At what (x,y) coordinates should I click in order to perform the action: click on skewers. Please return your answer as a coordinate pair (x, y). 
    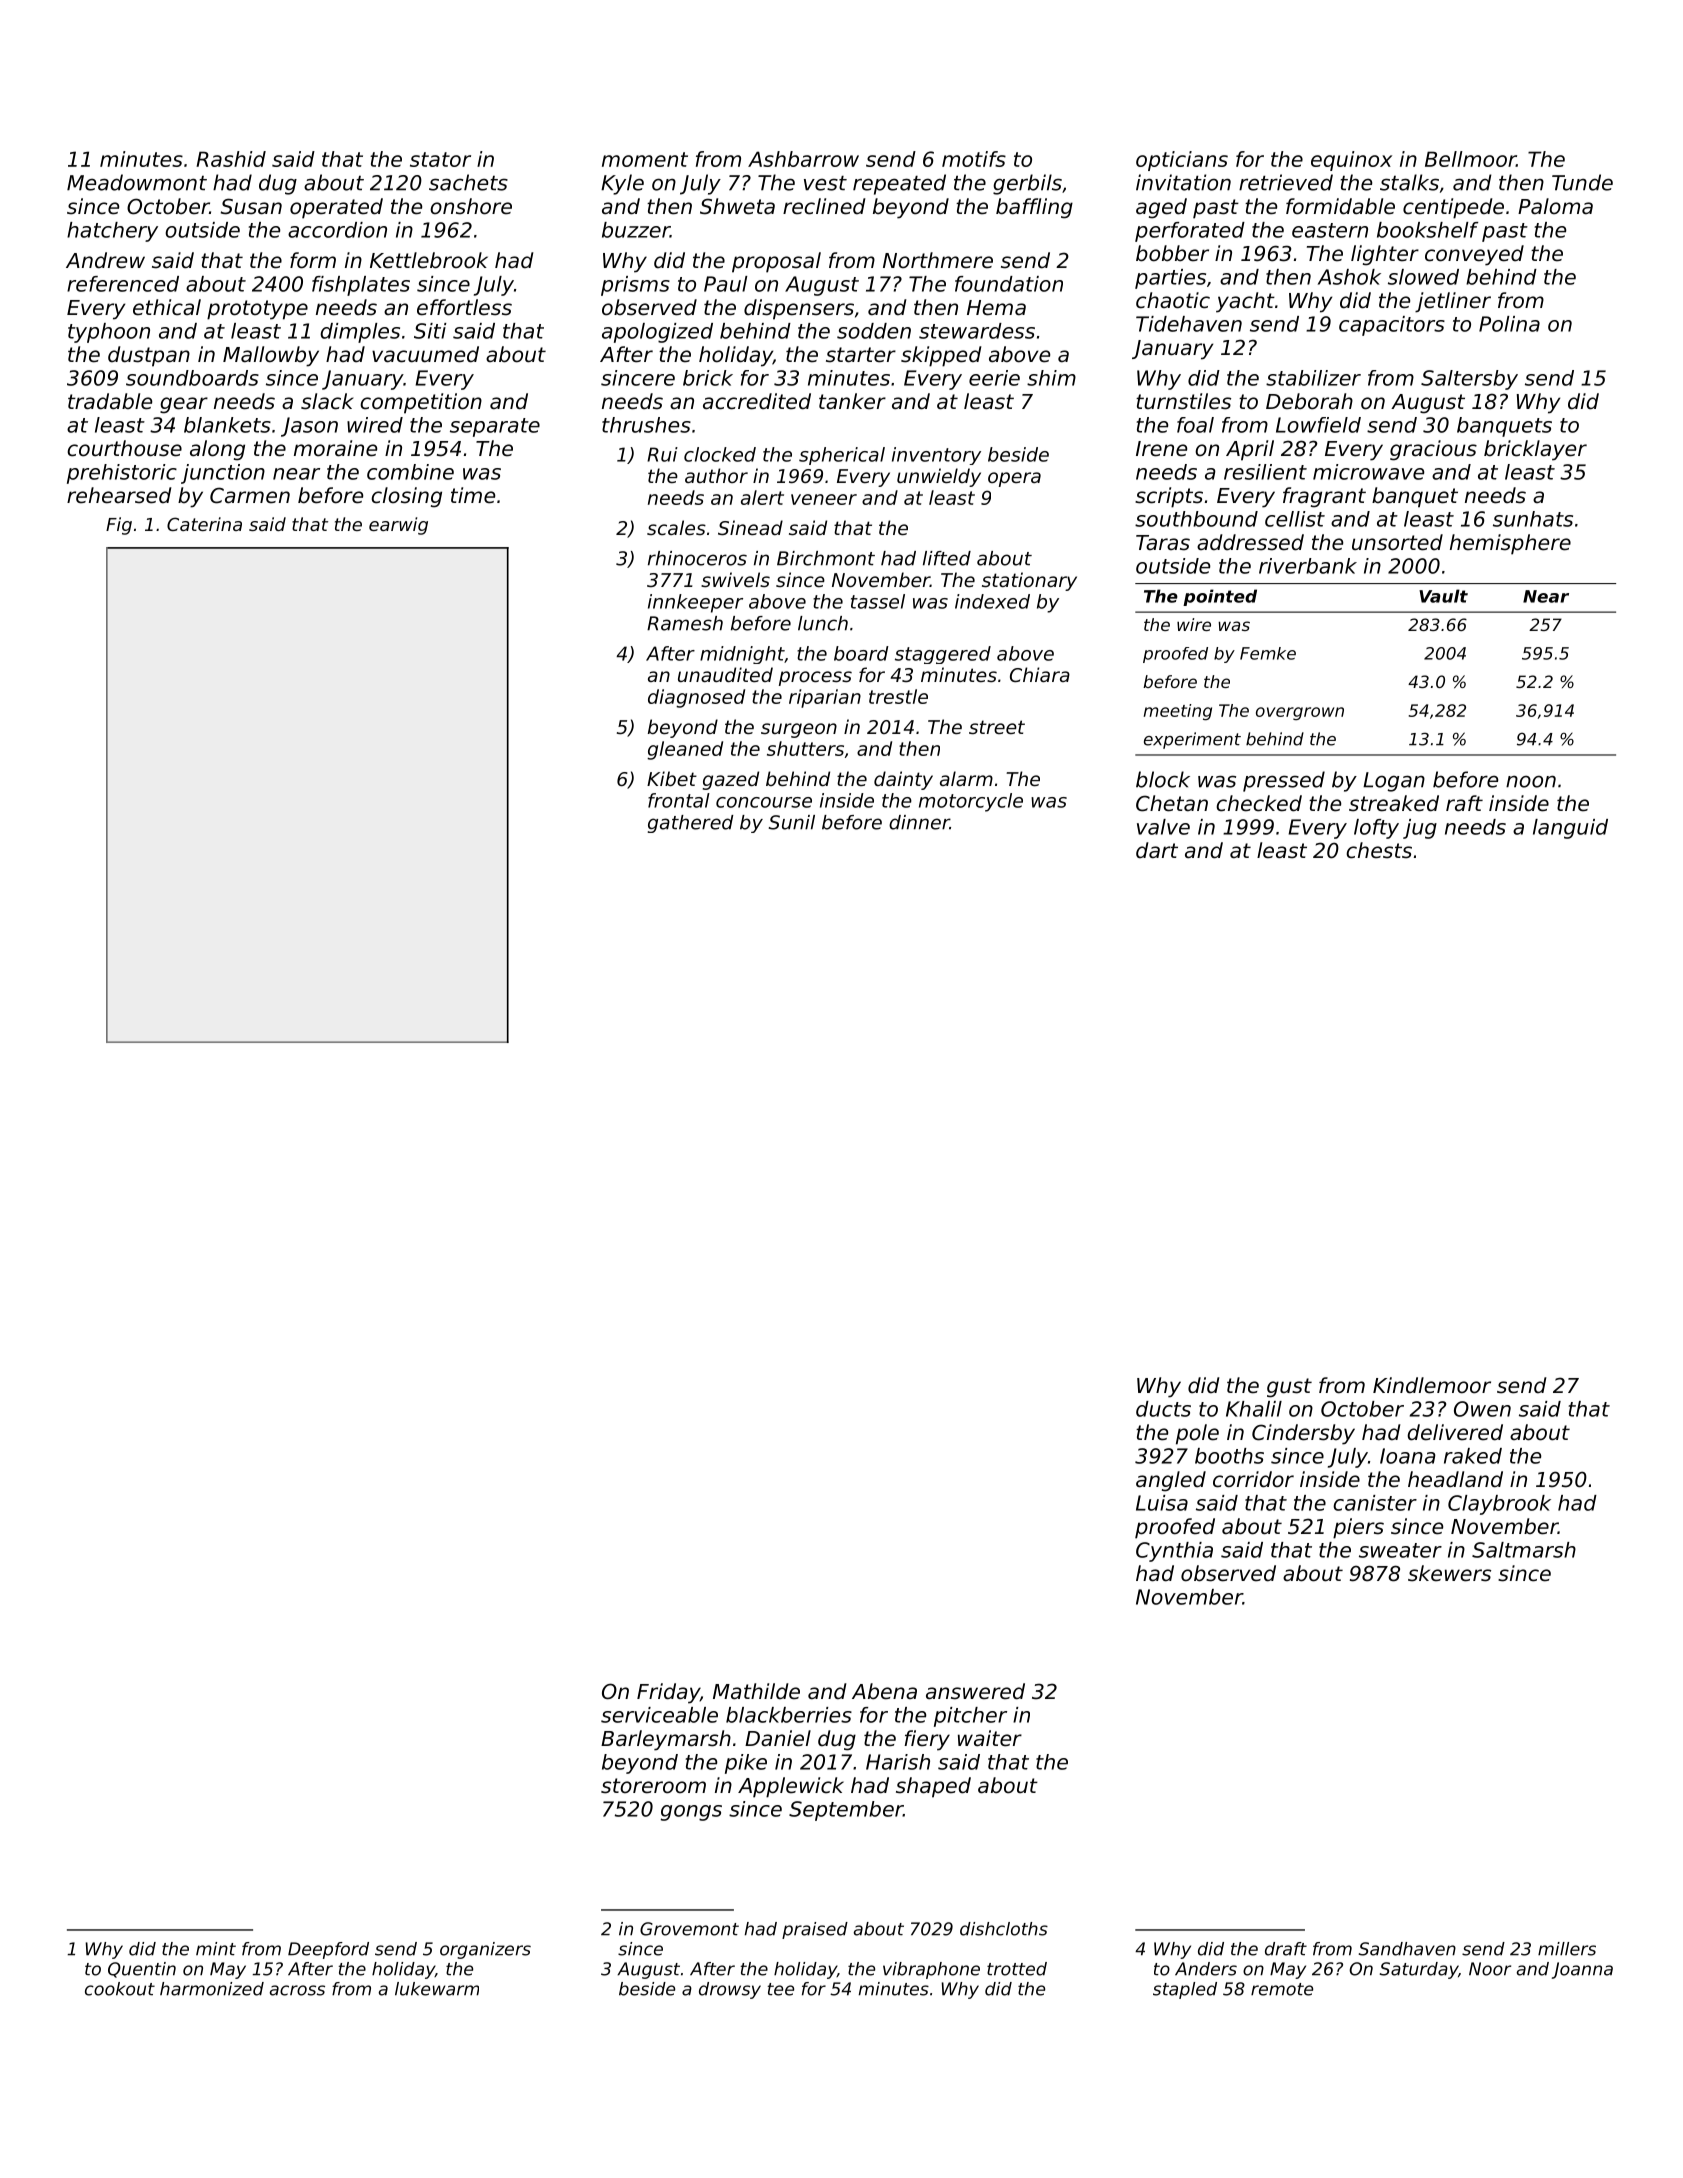
    Looking at the image, I should click on (1449, 1573).
